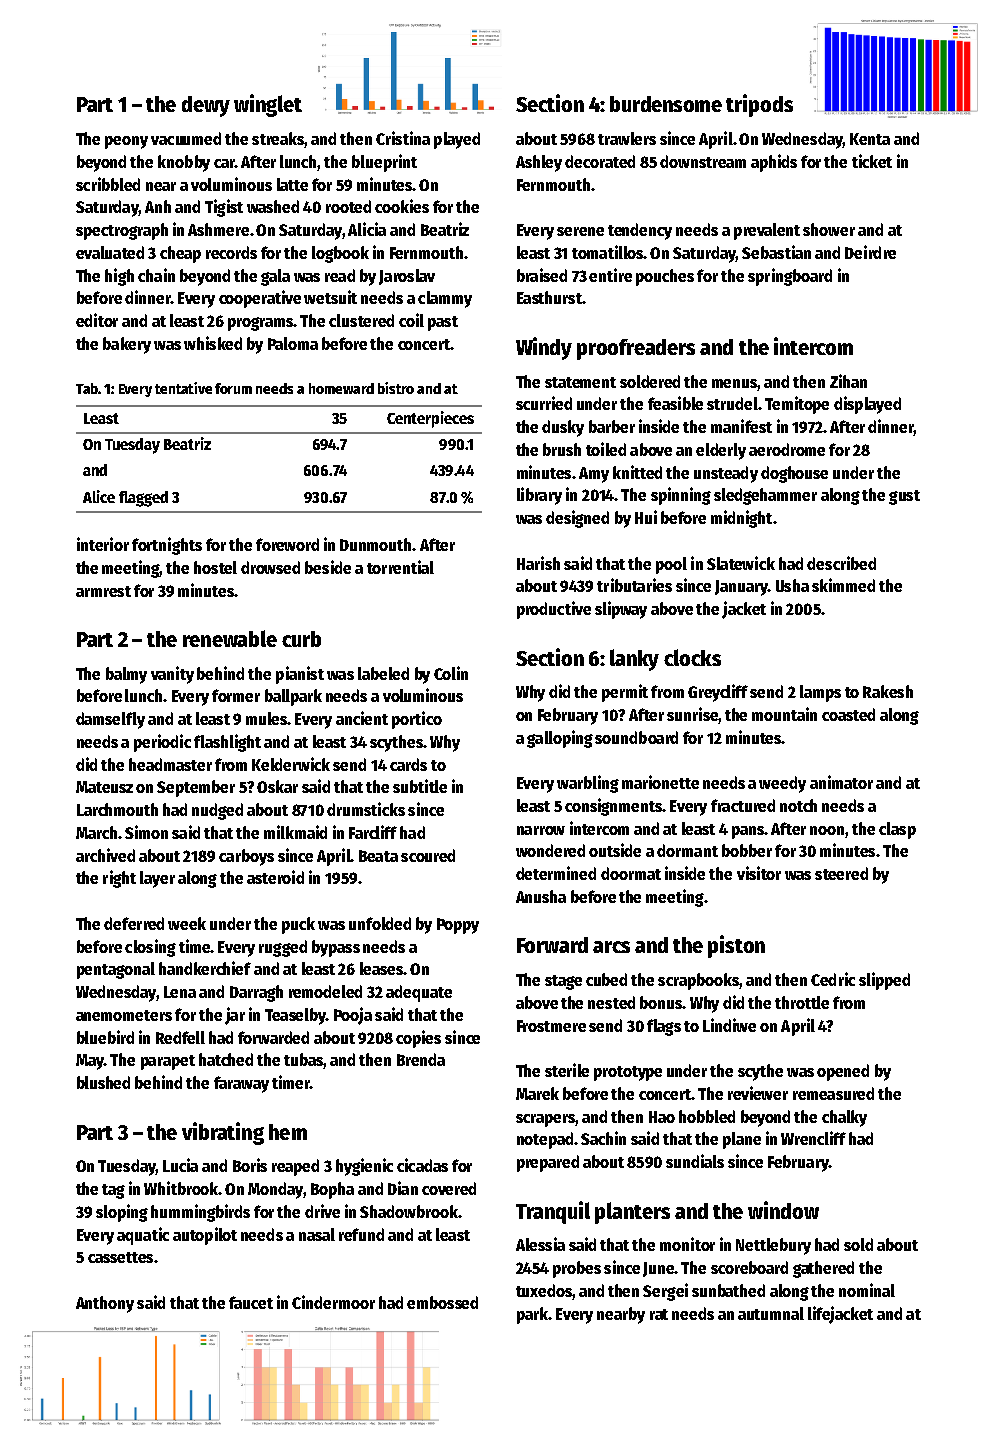 The height and width of the screenshot is (1445, 997). Describe the element at coordinates (662, 1117) in the screenshot. I see `Hao` at that location.
